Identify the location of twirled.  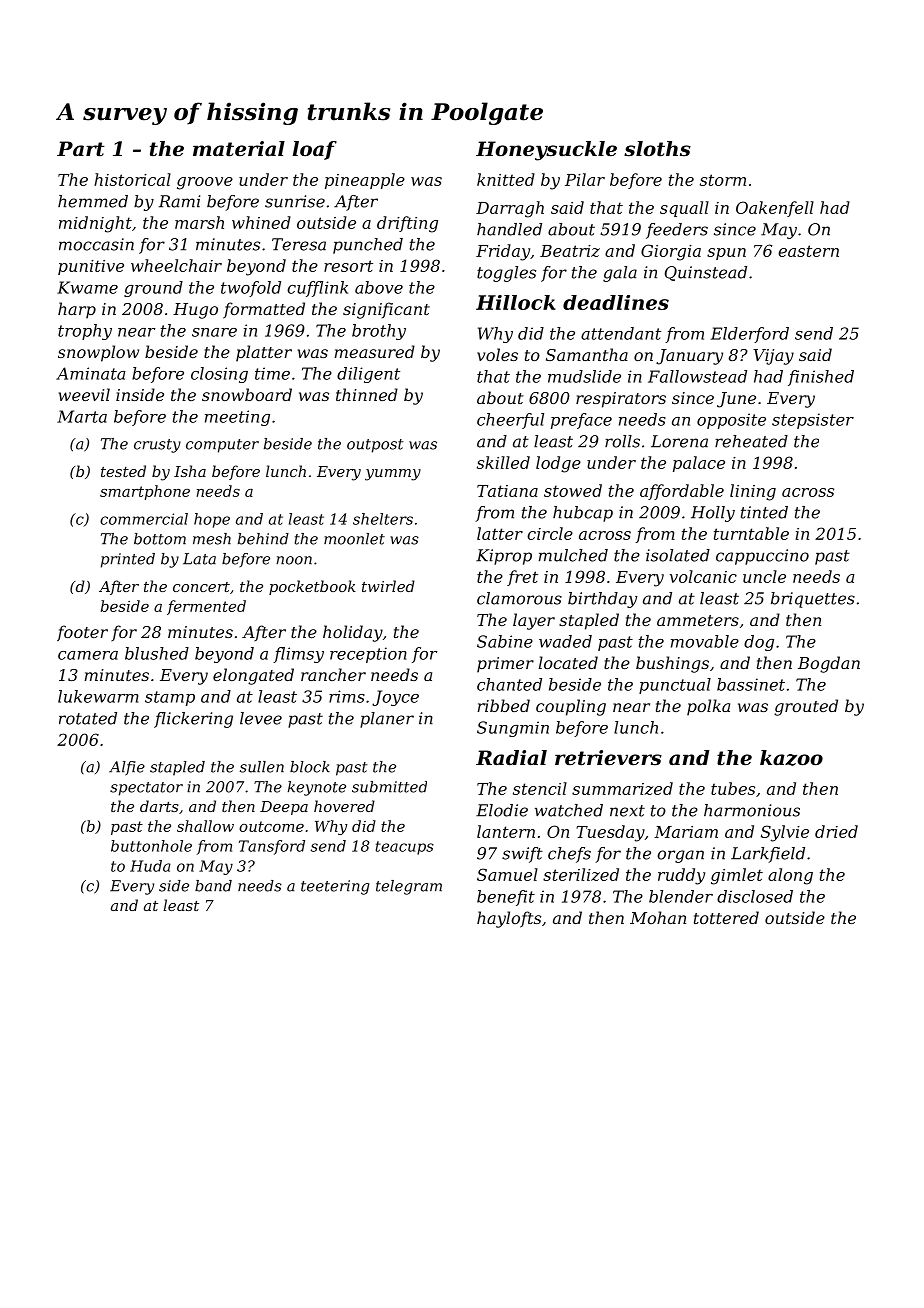
(388, 586).
